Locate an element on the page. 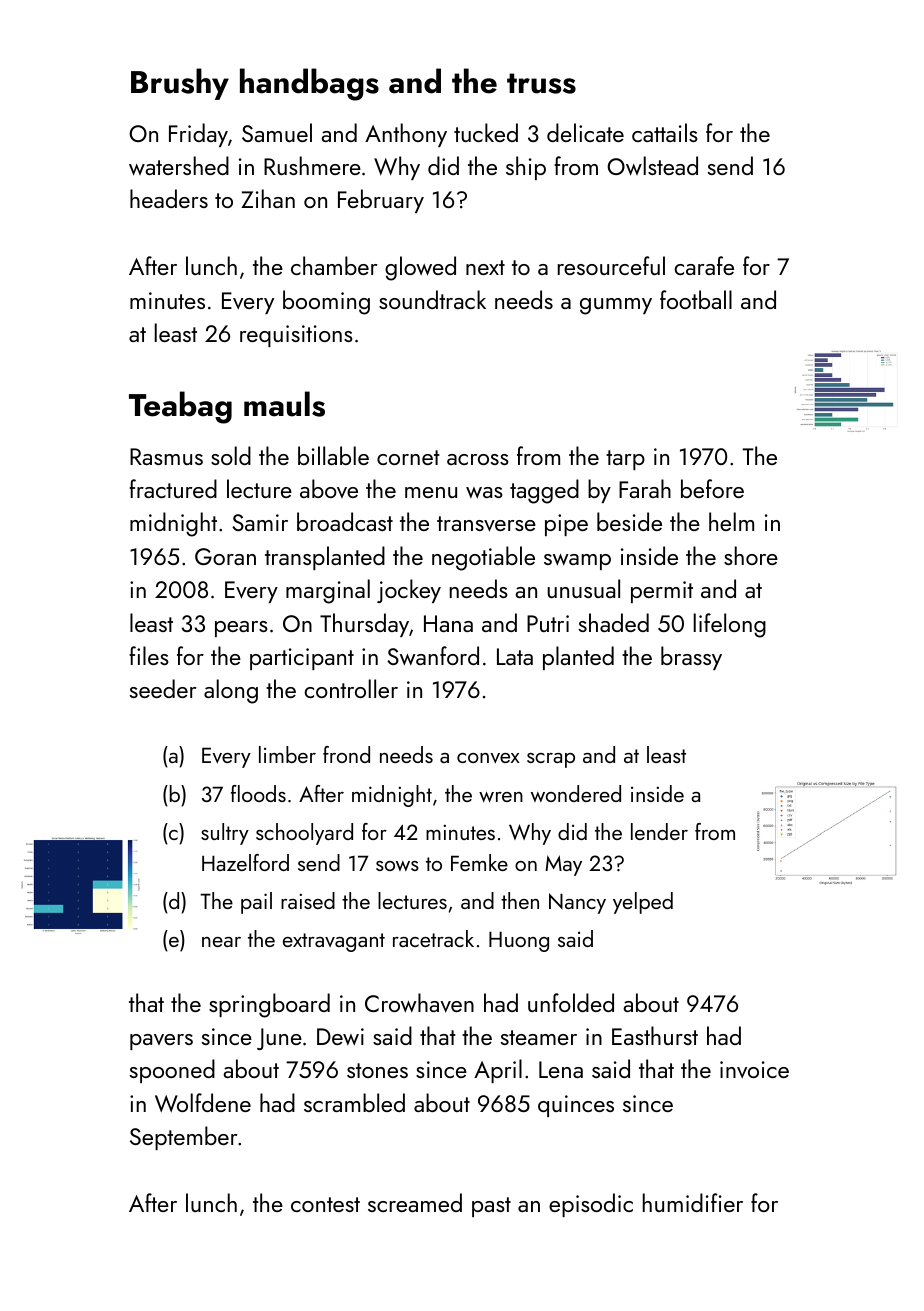 The height and width of the image is (1311, 924). controller is located at coordinates (351, 688).
